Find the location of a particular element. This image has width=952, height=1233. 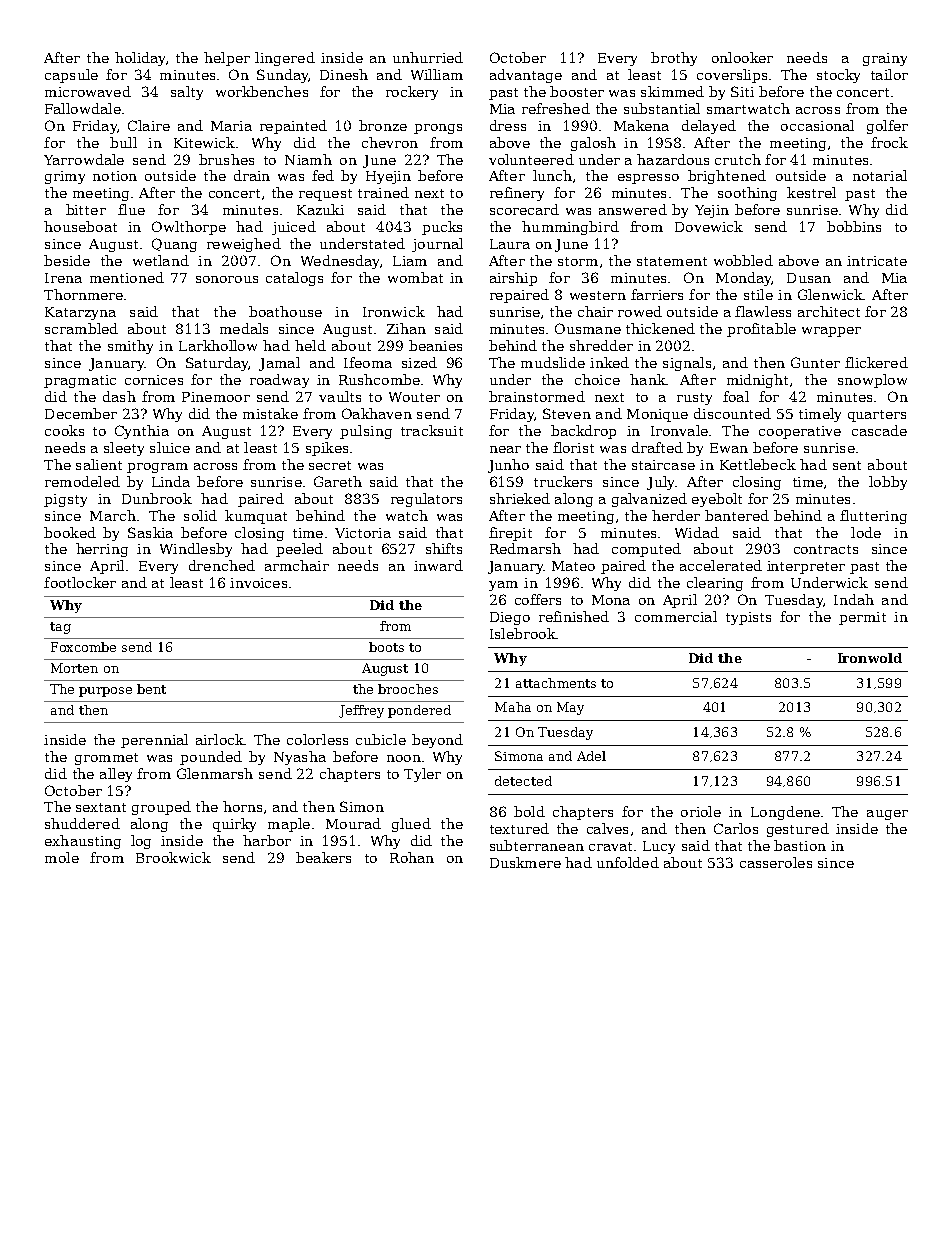

journal is located at coordinates (437, 245).
